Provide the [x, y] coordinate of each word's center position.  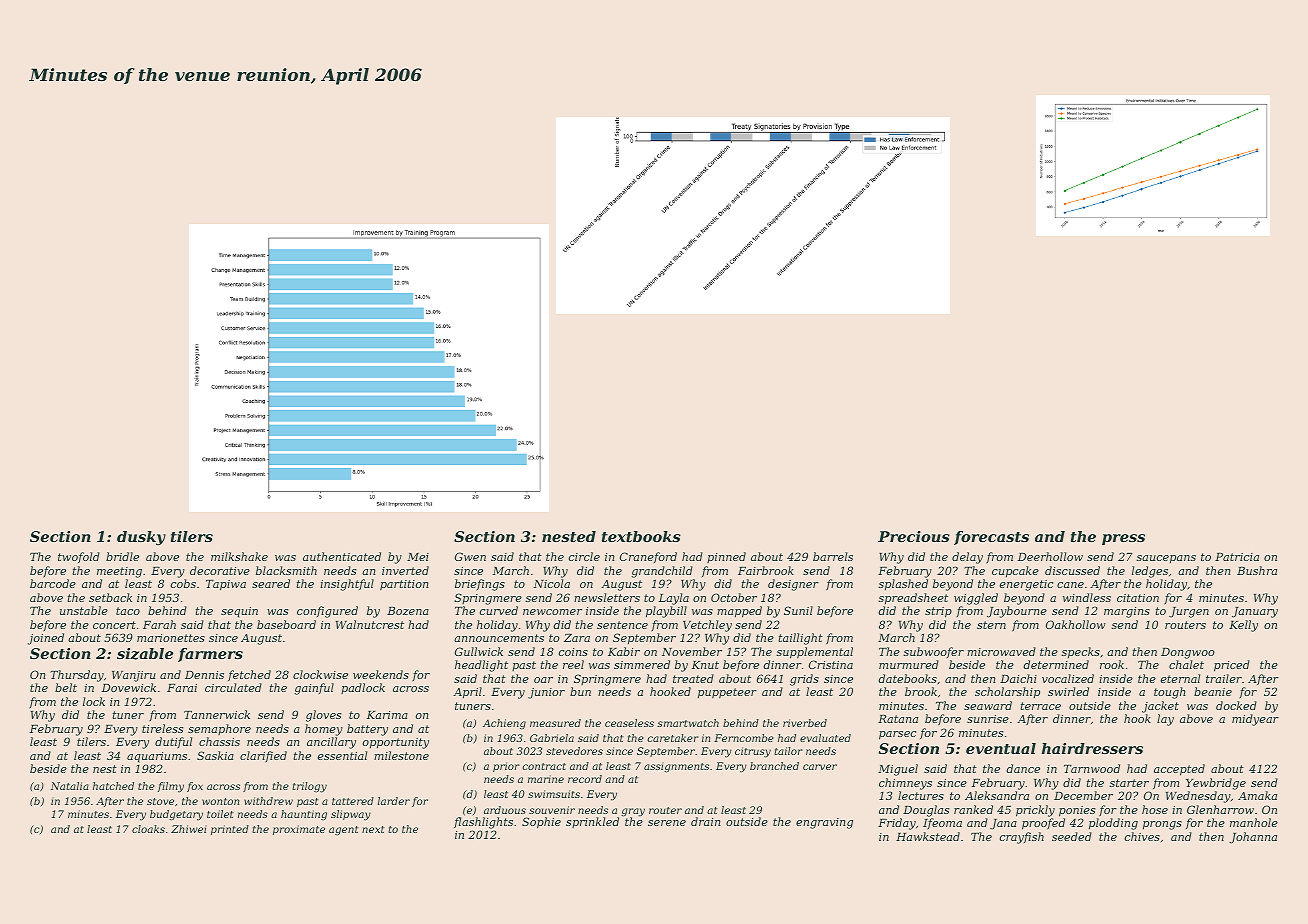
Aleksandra [997, 795]
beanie [1213, 691]
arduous [505, 810]
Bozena [408, 611]
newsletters [607, 597]
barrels [833, 556]
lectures [921, 795]
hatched [113, 786]
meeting [119, 572]
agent [343, 831]
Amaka [1257, 795]
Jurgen [1189, 612]
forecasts [991, 538]
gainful [314, 689]
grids [804, 680]
